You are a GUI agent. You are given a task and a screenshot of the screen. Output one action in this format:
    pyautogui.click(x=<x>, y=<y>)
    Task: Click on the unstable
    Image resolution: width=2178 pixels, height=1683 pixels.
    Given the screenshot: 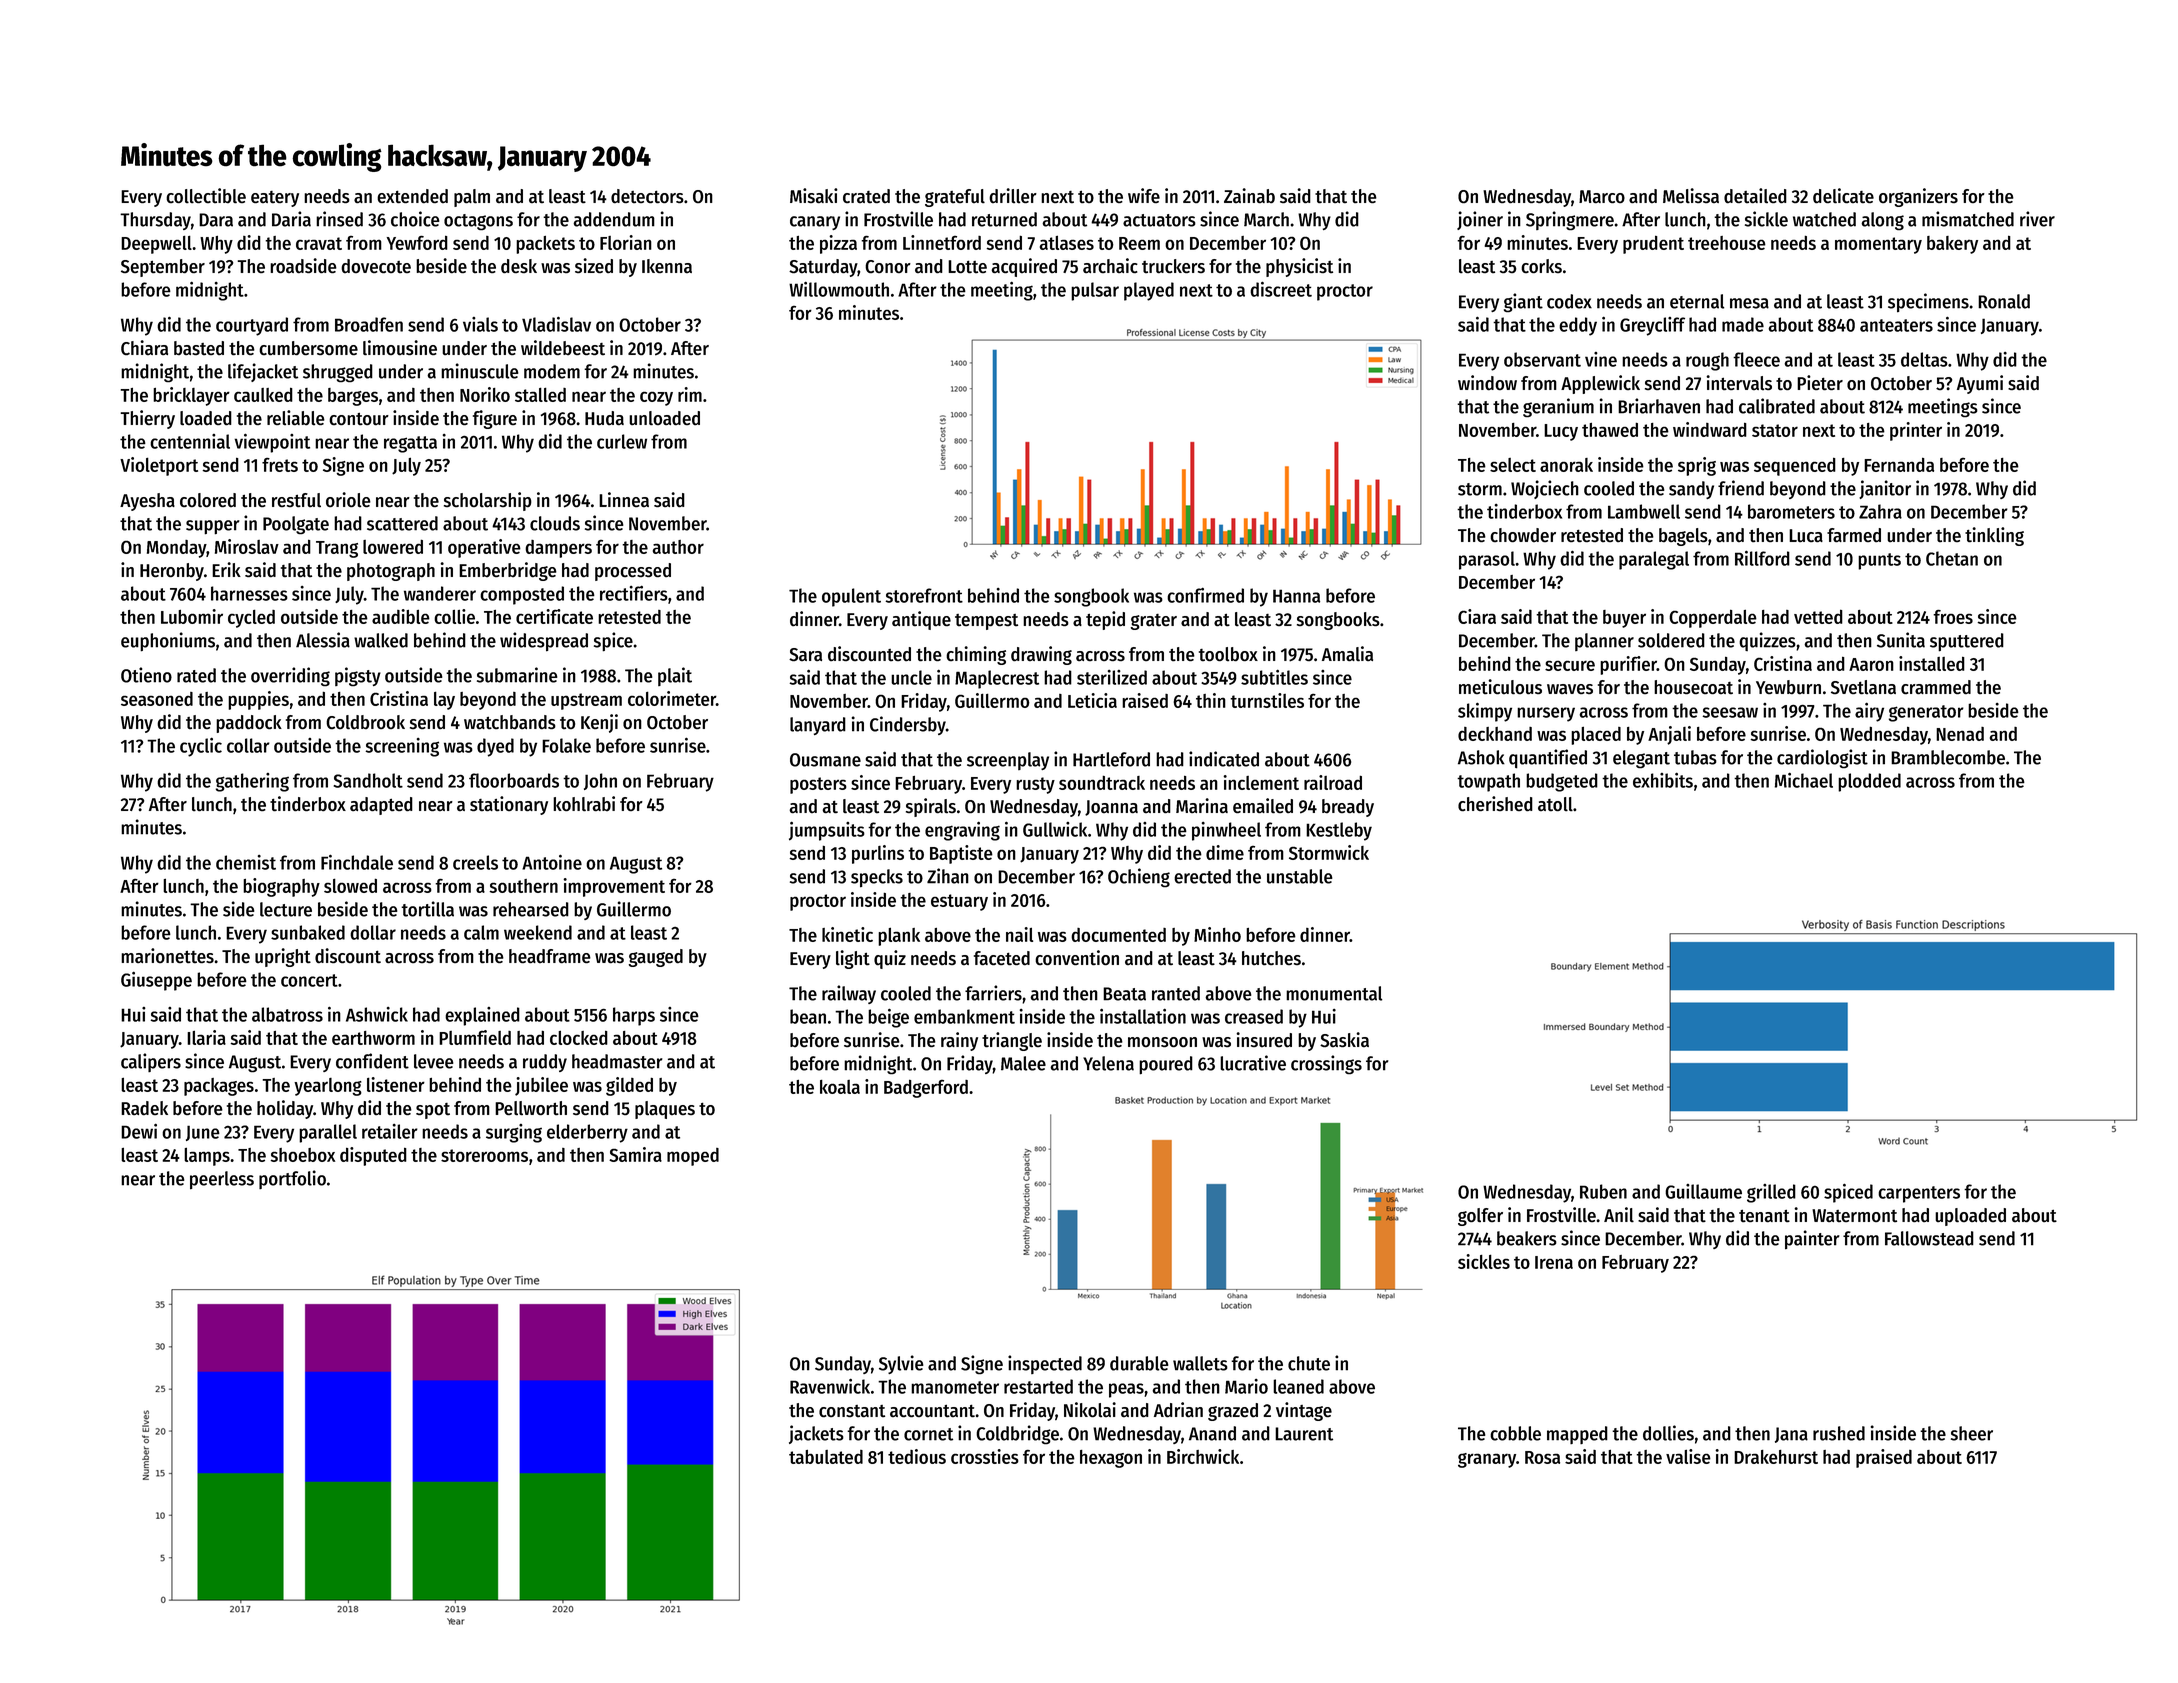 What is the action you would take?
    pyautogui.click(x=1299, y=876)
